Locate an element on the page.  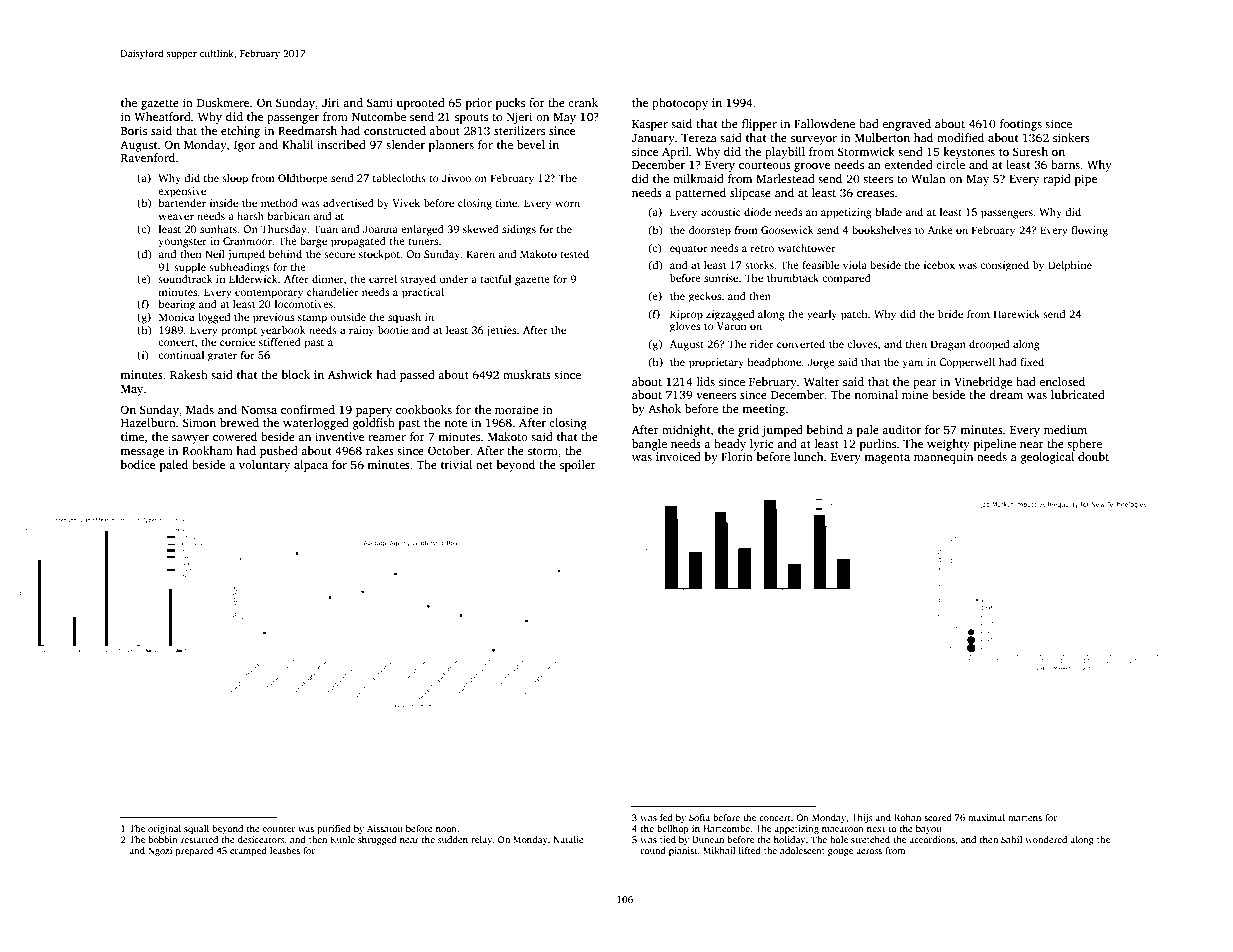
spoiler is located at coordinates (578, 466).
